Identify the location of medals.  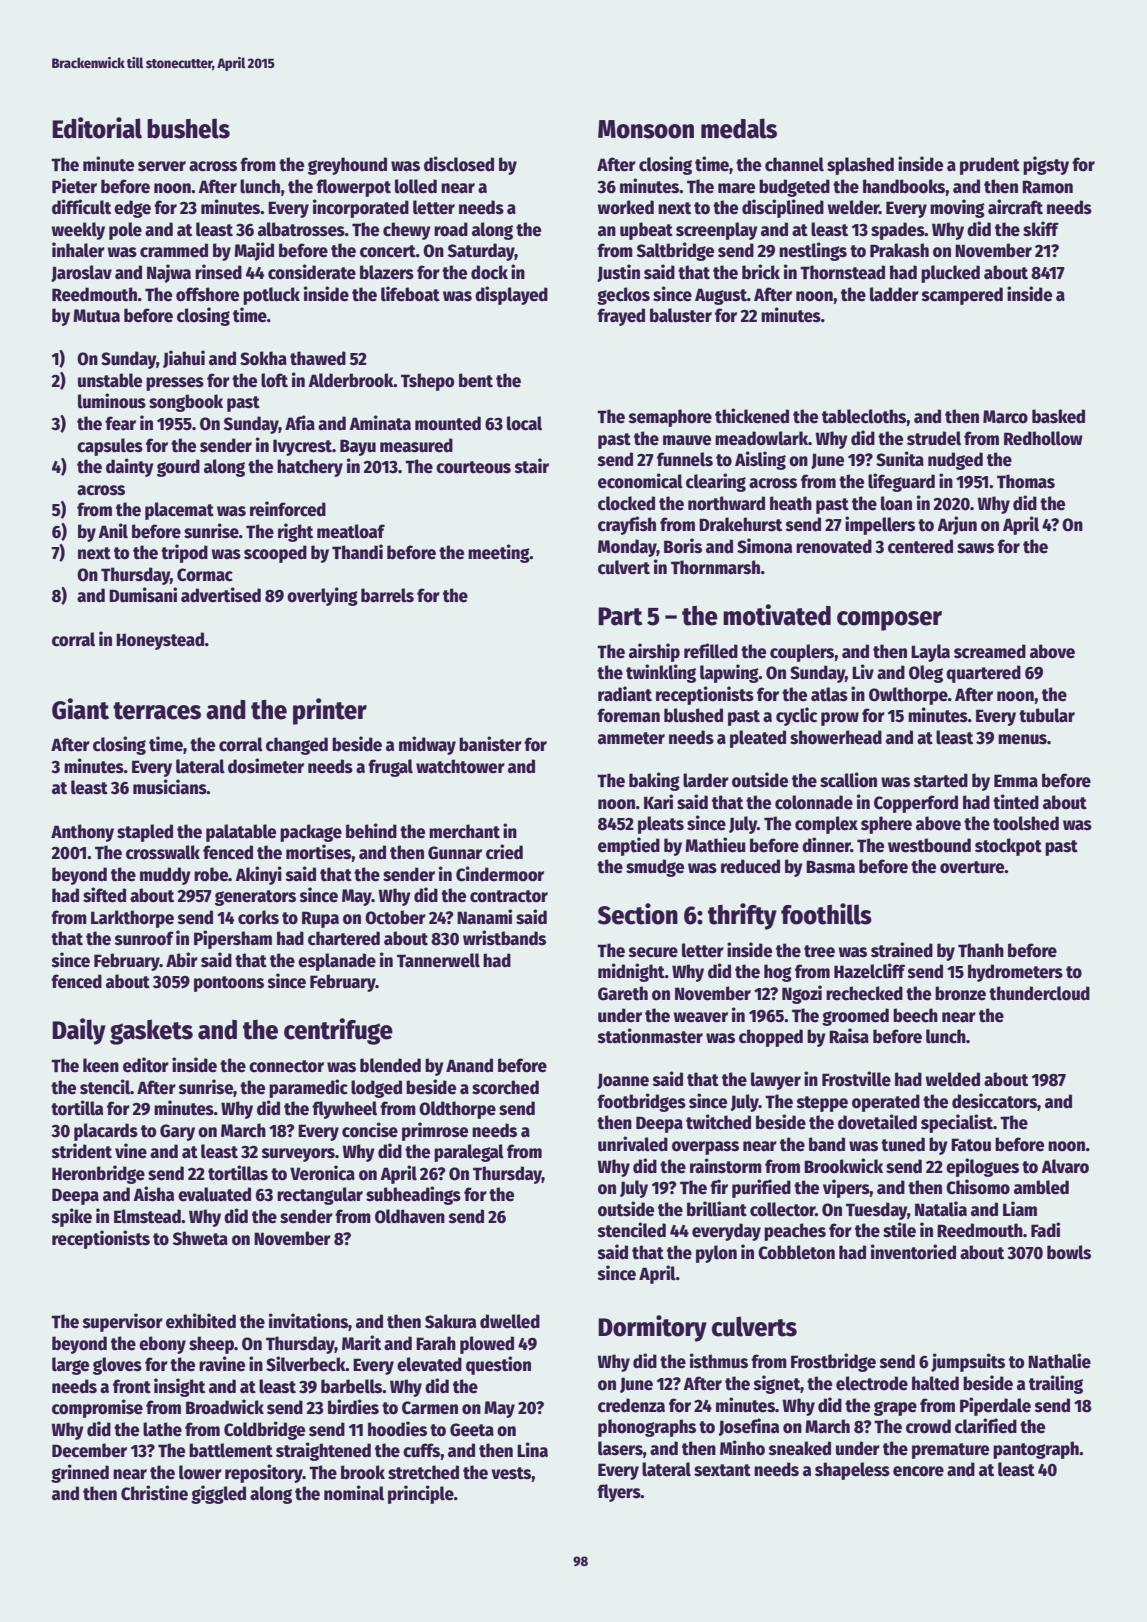
(739, 128).
